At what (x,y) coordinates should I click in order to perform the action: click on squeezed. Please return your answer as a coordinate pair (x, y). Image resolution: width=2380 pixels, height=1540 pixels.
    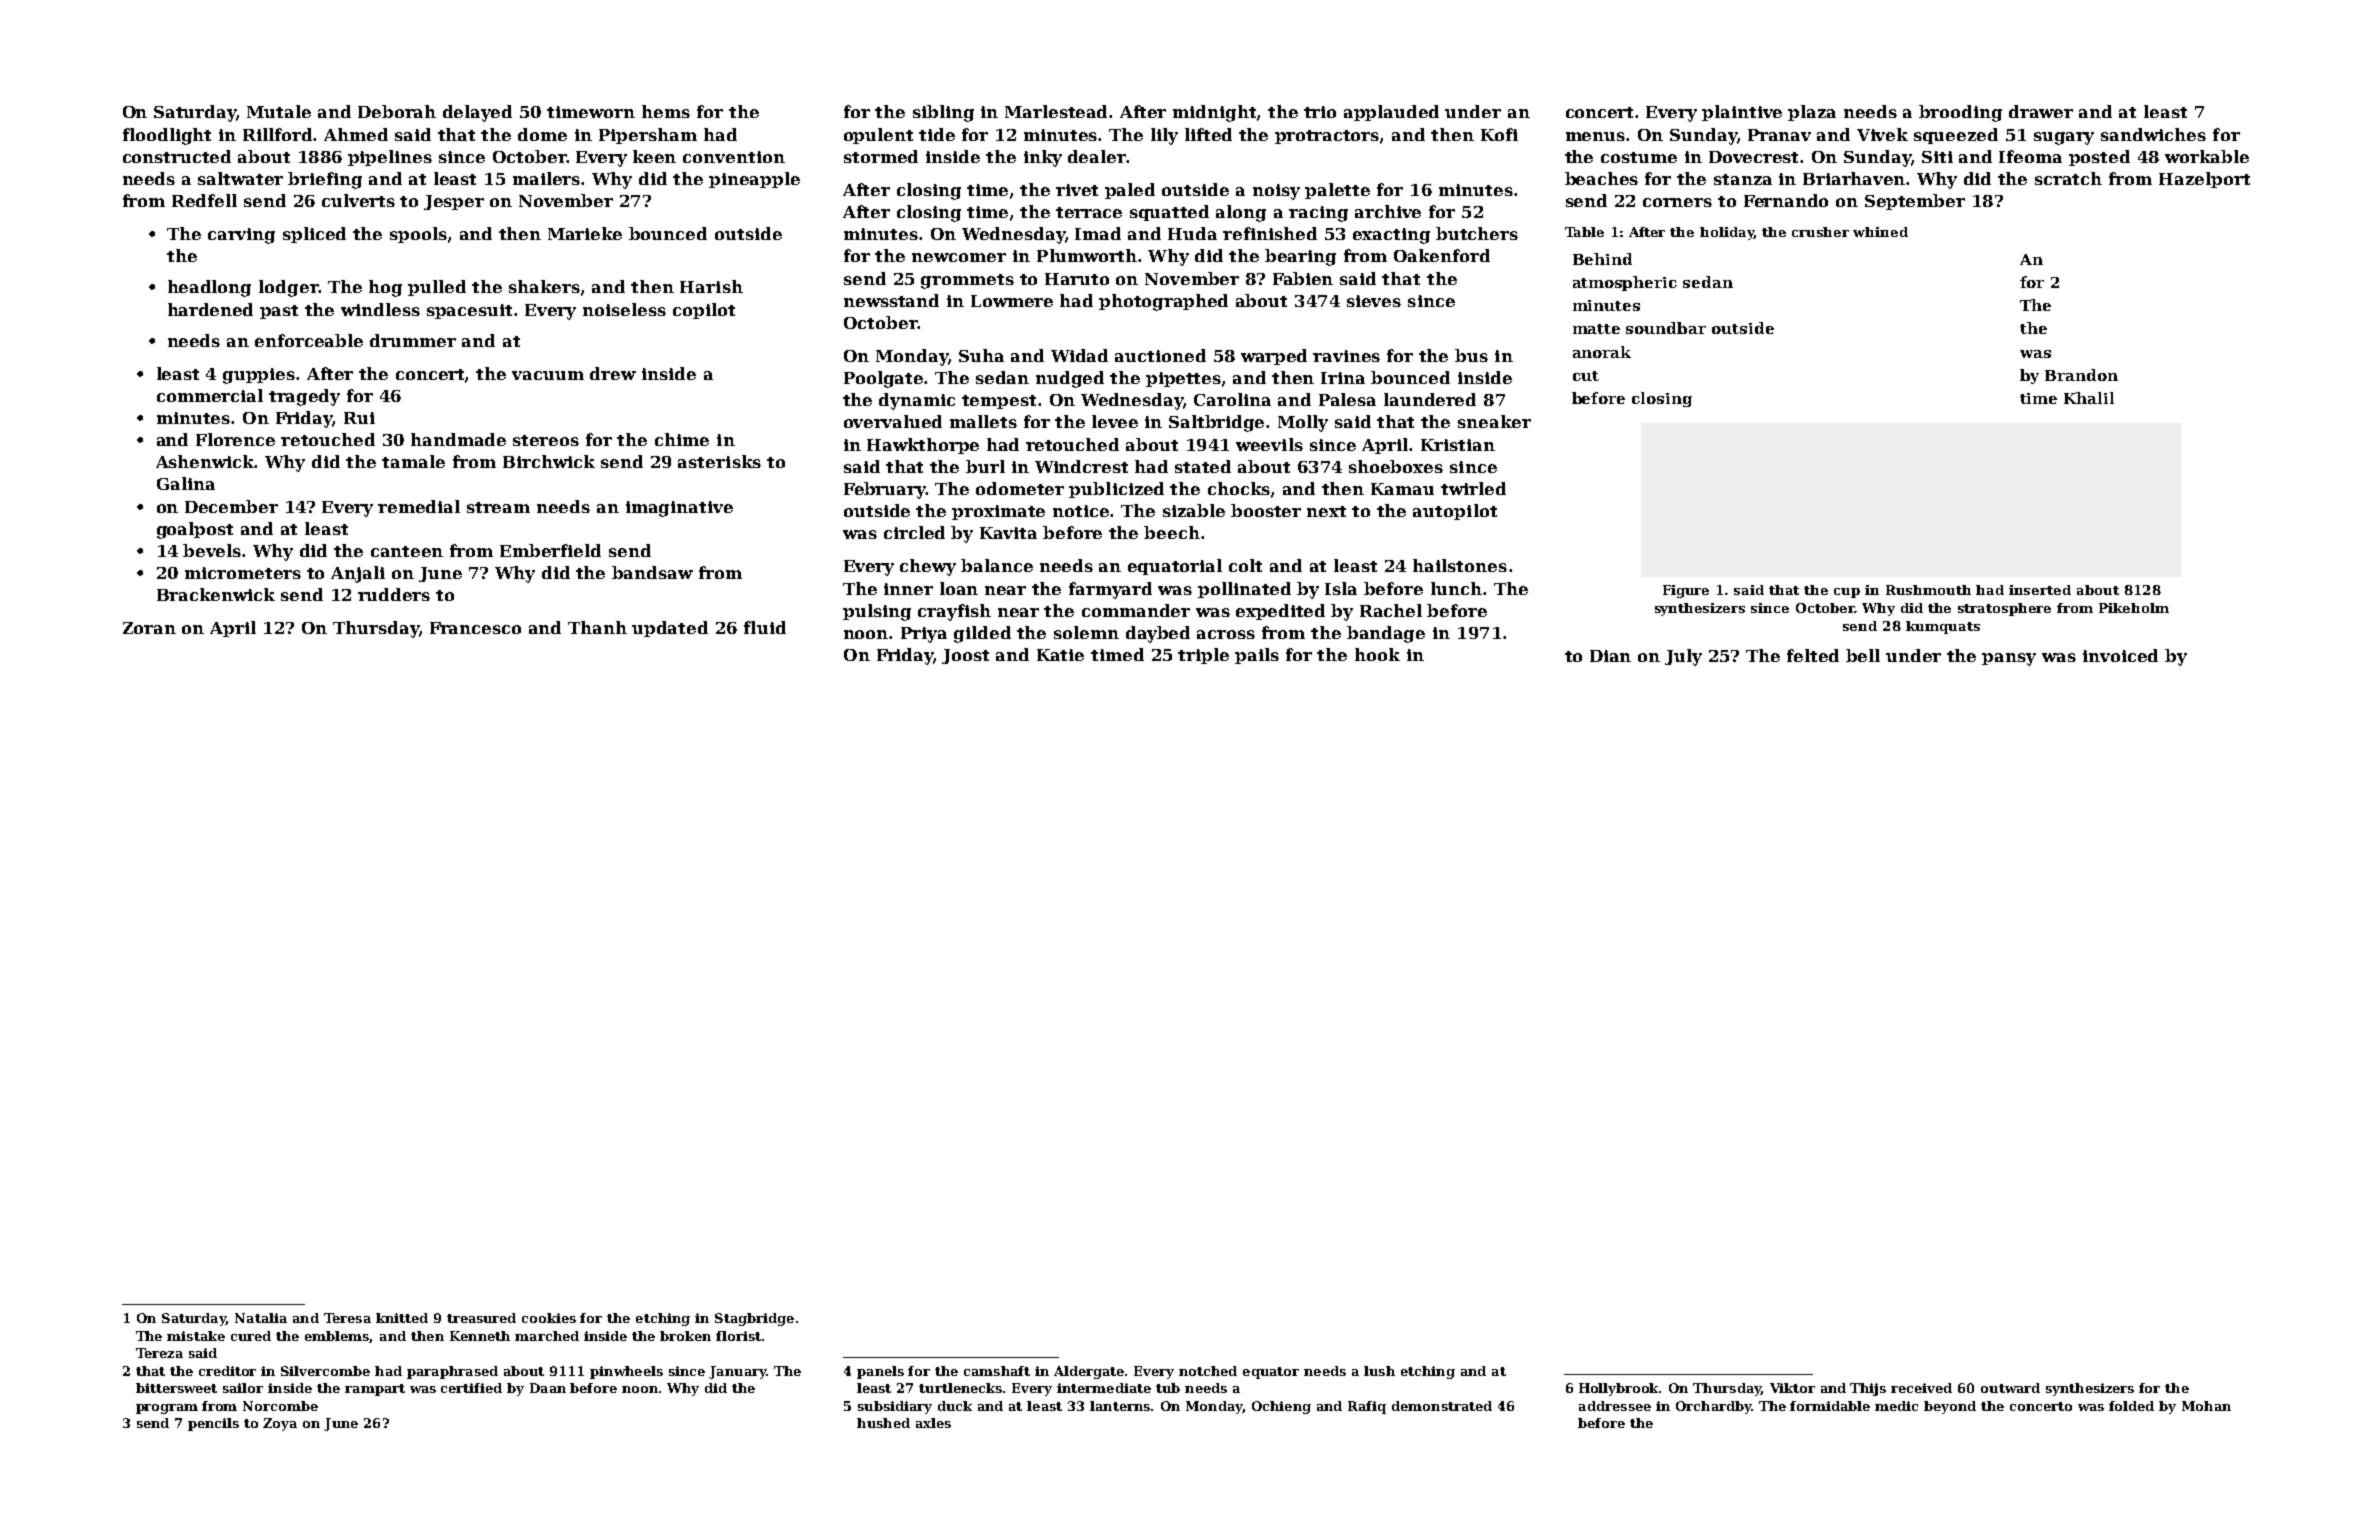
    Looking at the image, I should click on (1956, 136).
